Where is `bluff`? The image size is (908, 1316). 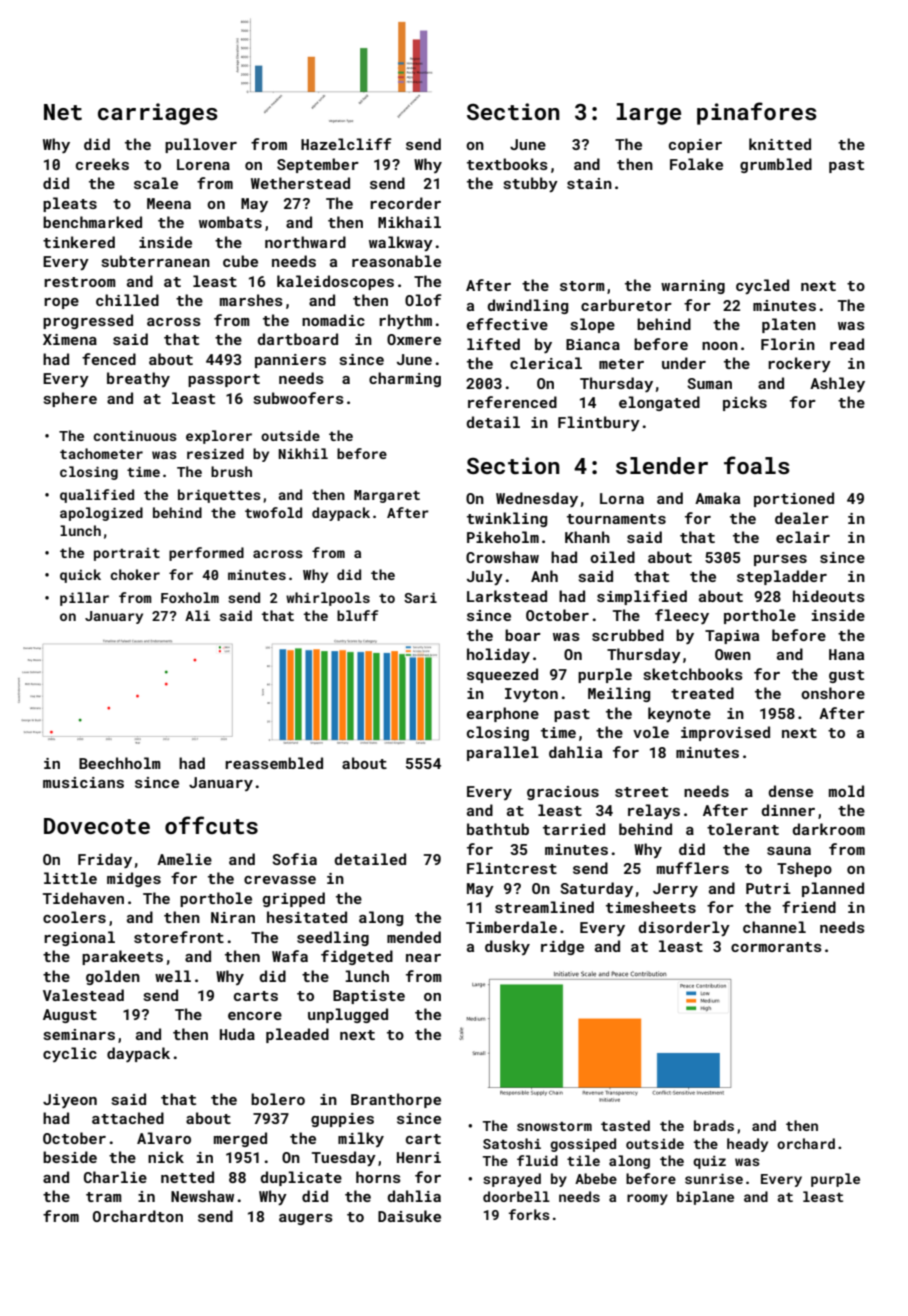 bluff is located at coordinates (357, 615).
